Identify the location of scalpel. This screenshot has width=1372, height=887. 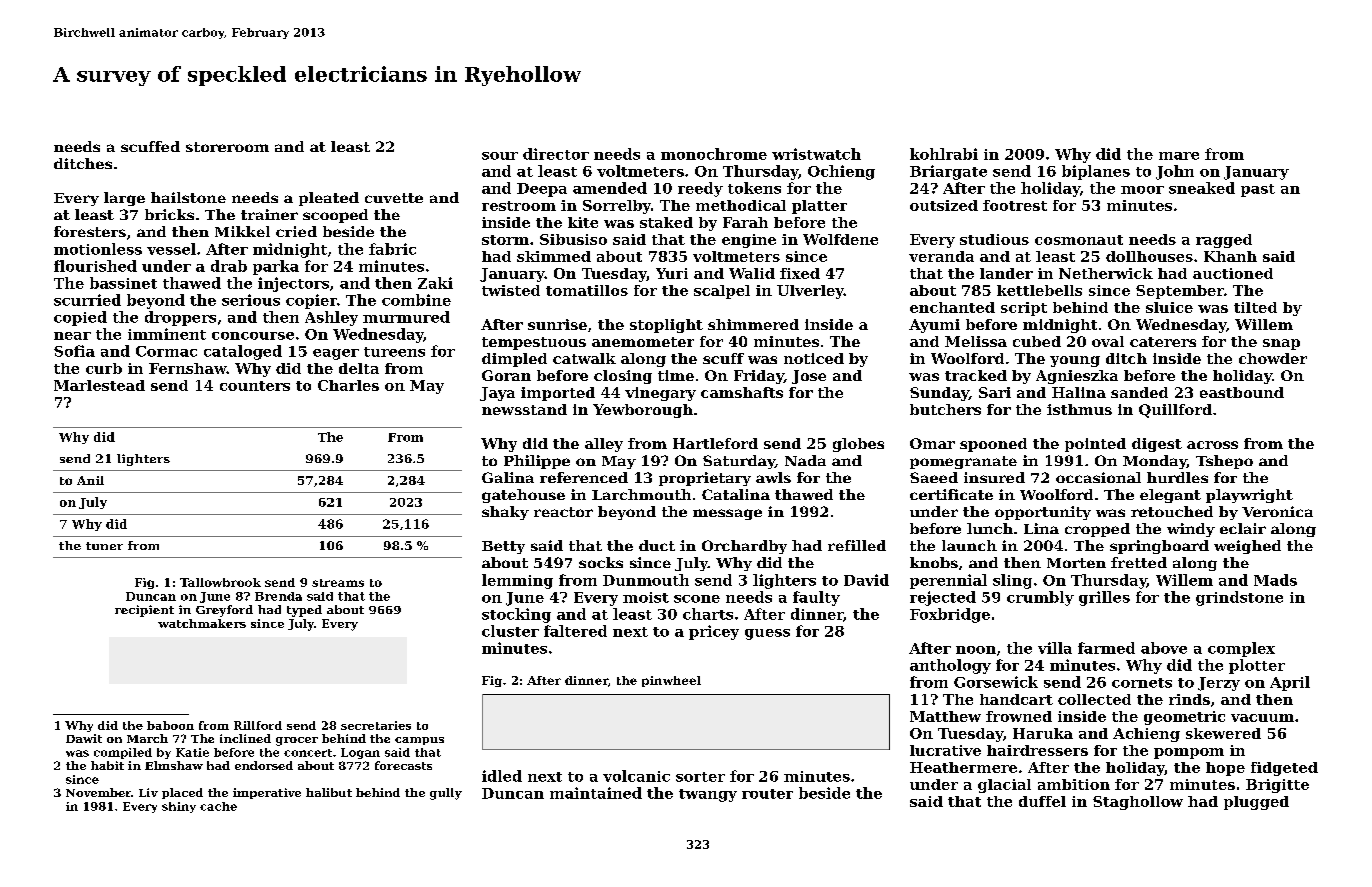
(722, 292).
